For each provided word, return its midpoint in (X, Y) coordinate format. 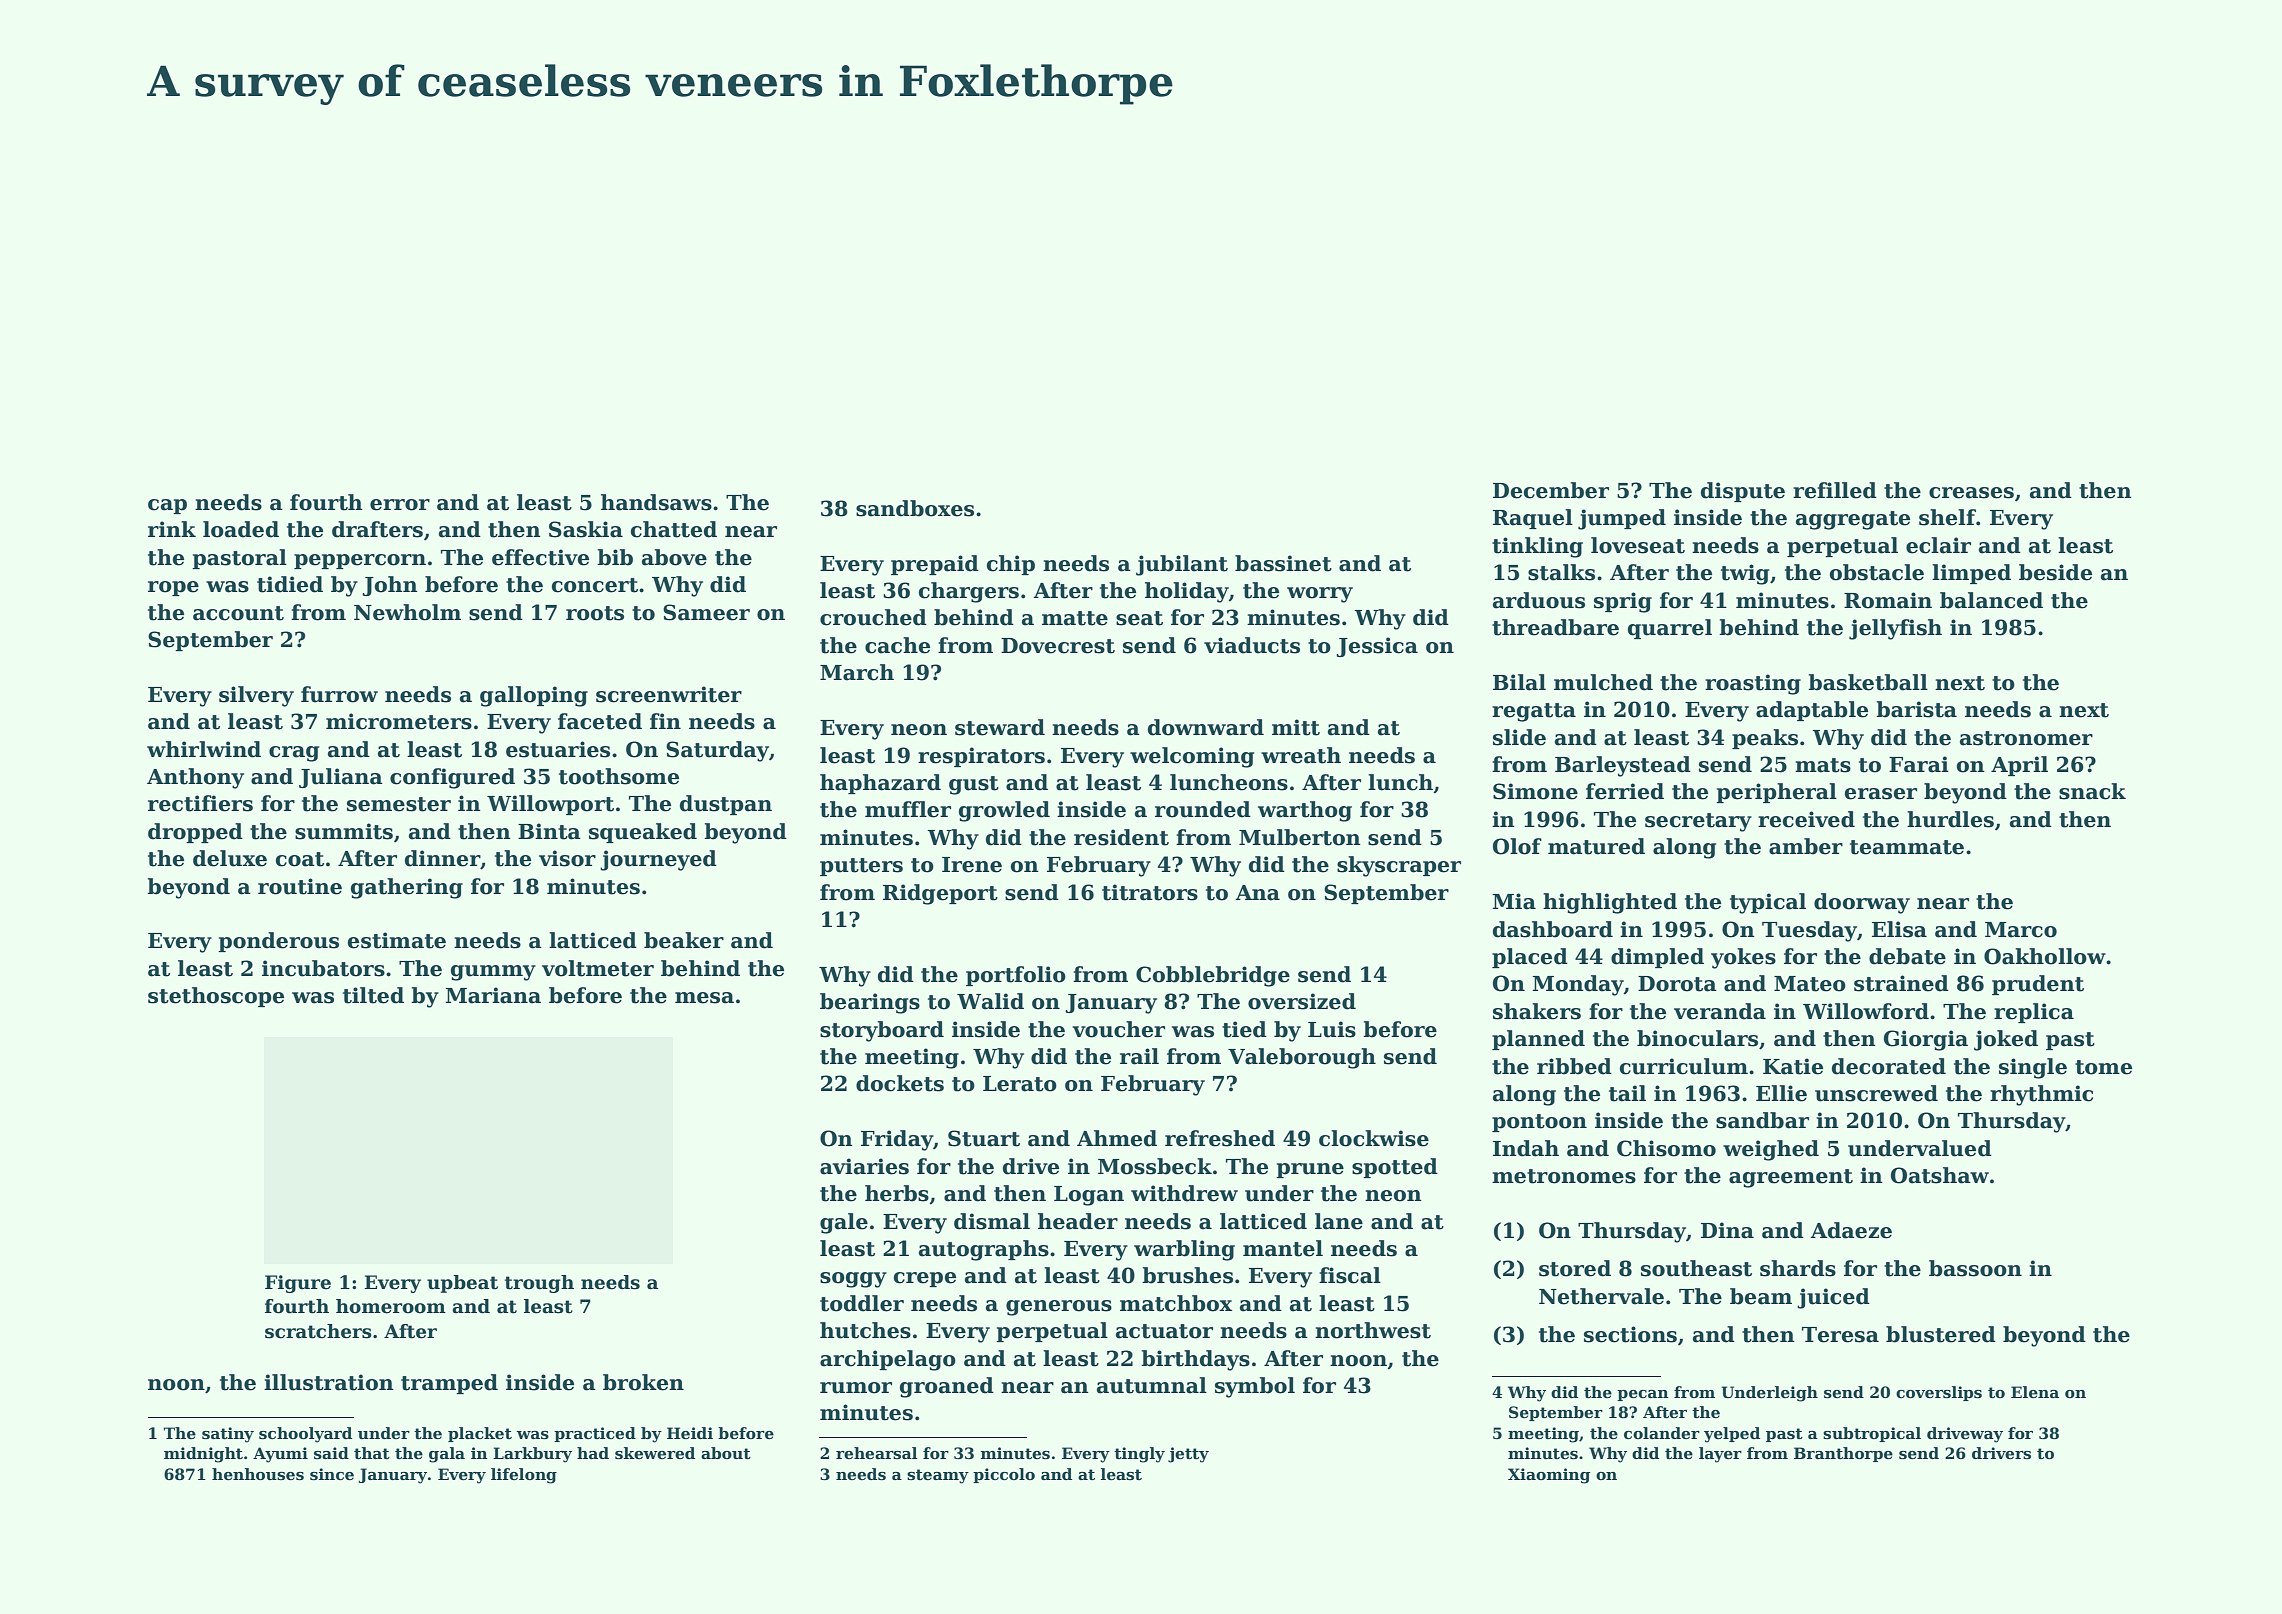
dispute (1743, 492)
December (1551, 490)
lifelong (524, 1476)
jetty (1188, 1455)
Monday (1578, 985)
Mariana (493, 995)
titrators (1150, 892)
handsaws (656, 502)
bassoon (1975, 1268)
